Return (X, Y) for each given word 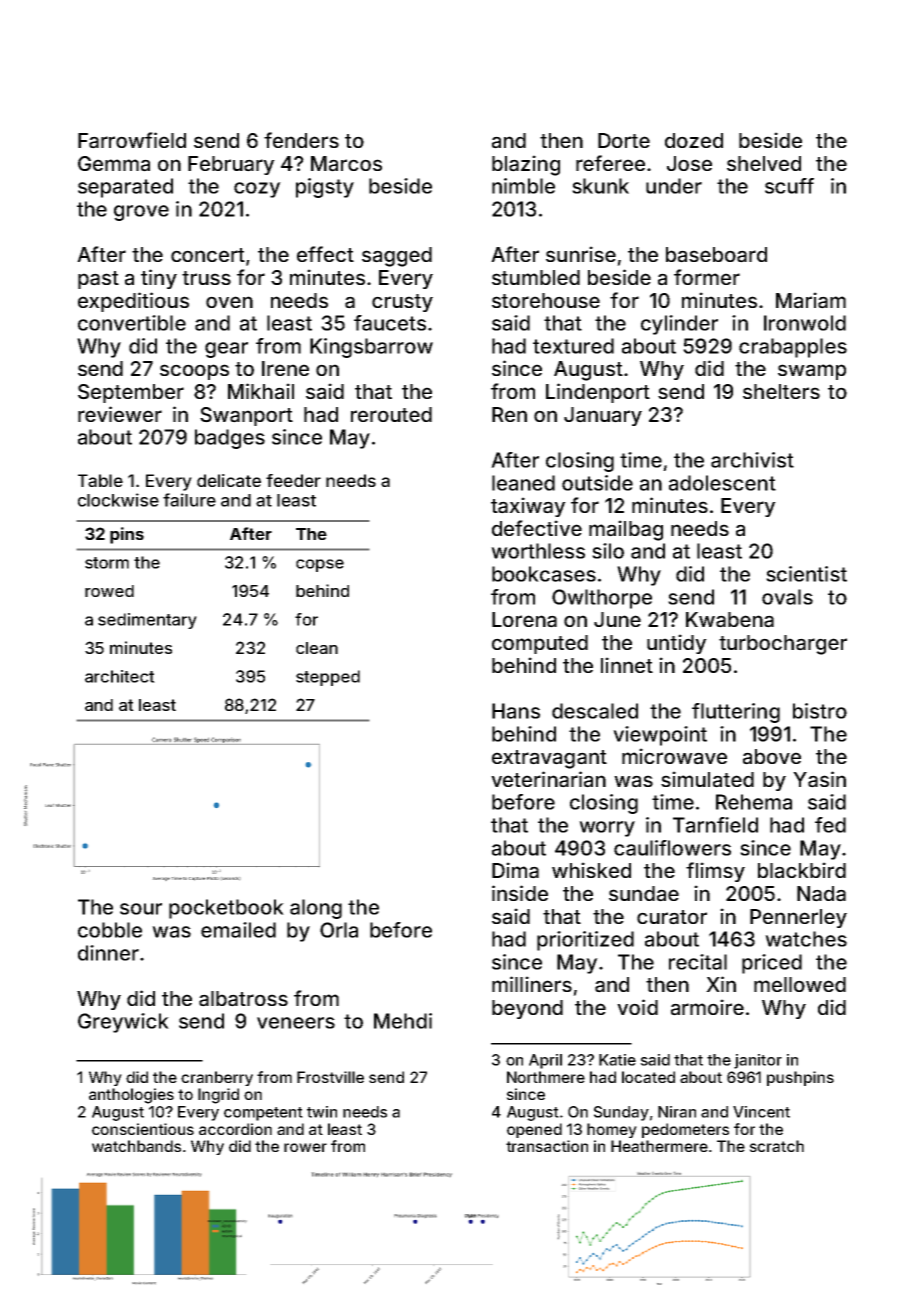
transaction (547, 1146)
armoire (707, 1007)
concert (208, 255)
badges (230, 439)
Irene (285, 368)
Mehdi (403, 1021)
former (707, 277)
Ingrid (218, 1096)
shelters (781, 391)
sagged (397, 257)
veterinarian (548, 779)
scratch (776, 1146)
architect (120, 676)
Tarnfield (715, 825)
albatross (243, 999)
